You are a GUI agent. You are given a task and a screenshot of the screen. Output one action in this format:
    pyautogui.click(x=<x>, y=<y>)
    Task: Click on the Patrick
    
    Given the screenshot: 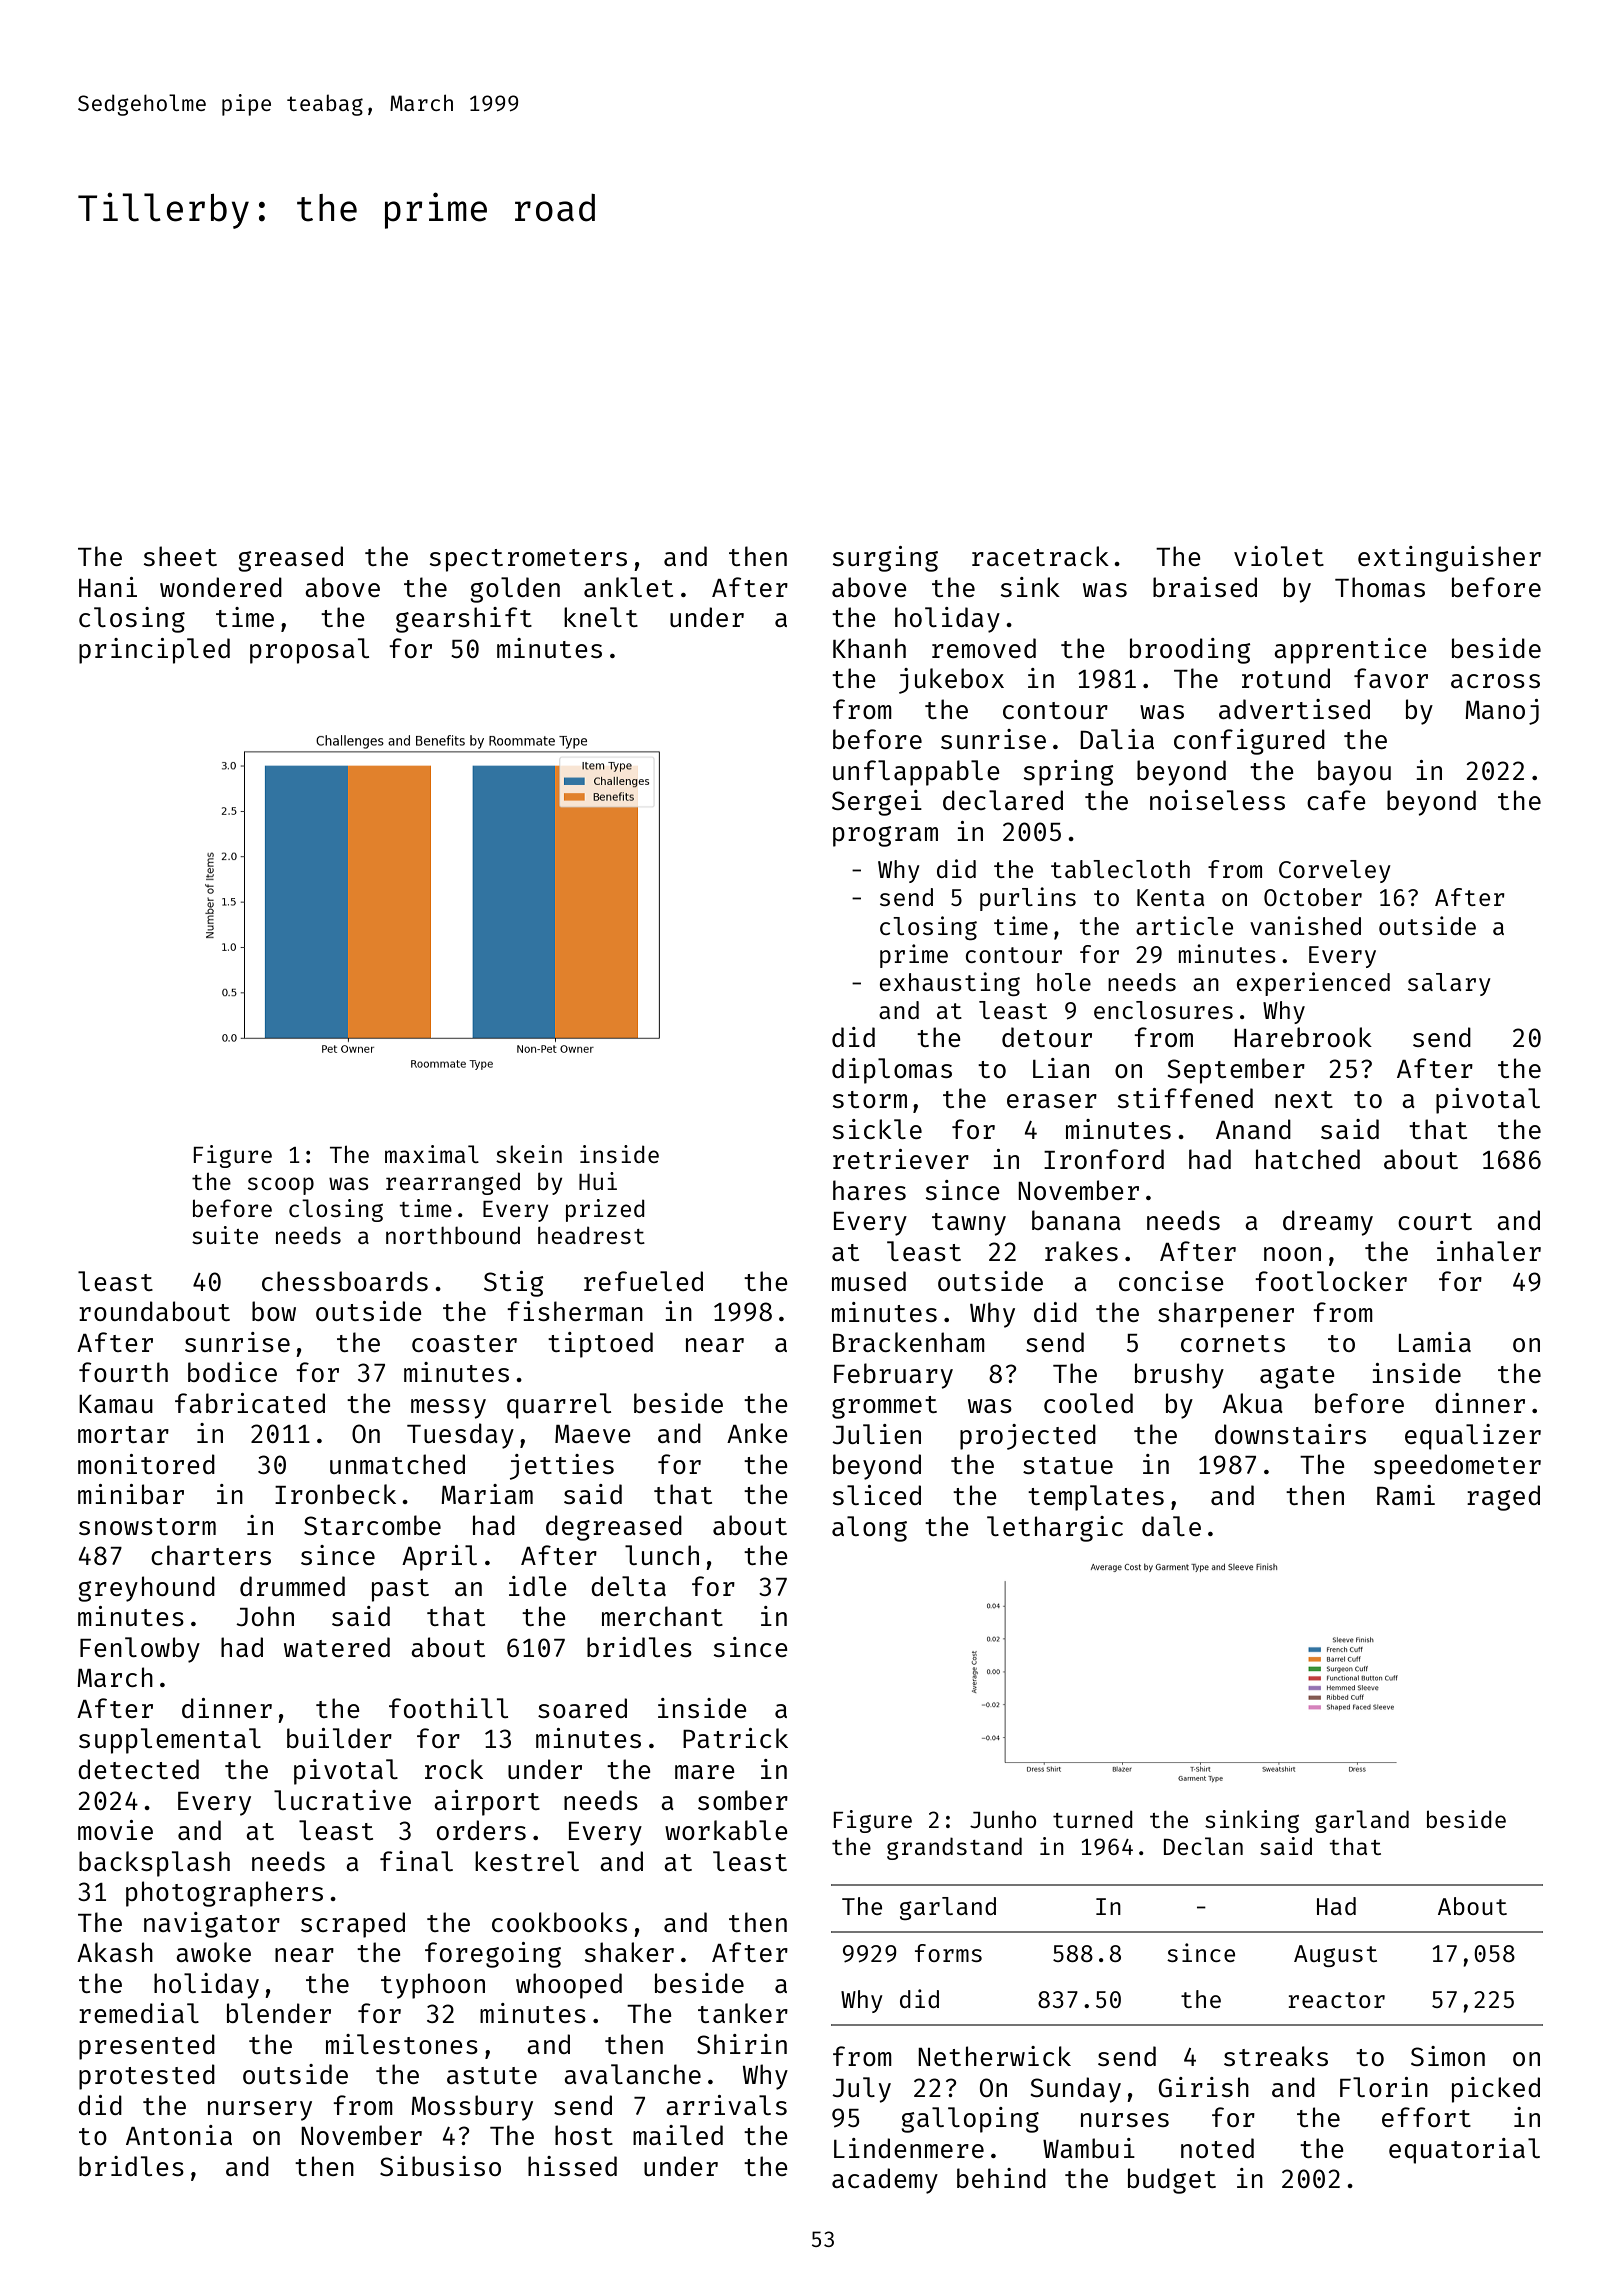 What is the action you would take?
    pyautogui.click(x=735, y=1738)
